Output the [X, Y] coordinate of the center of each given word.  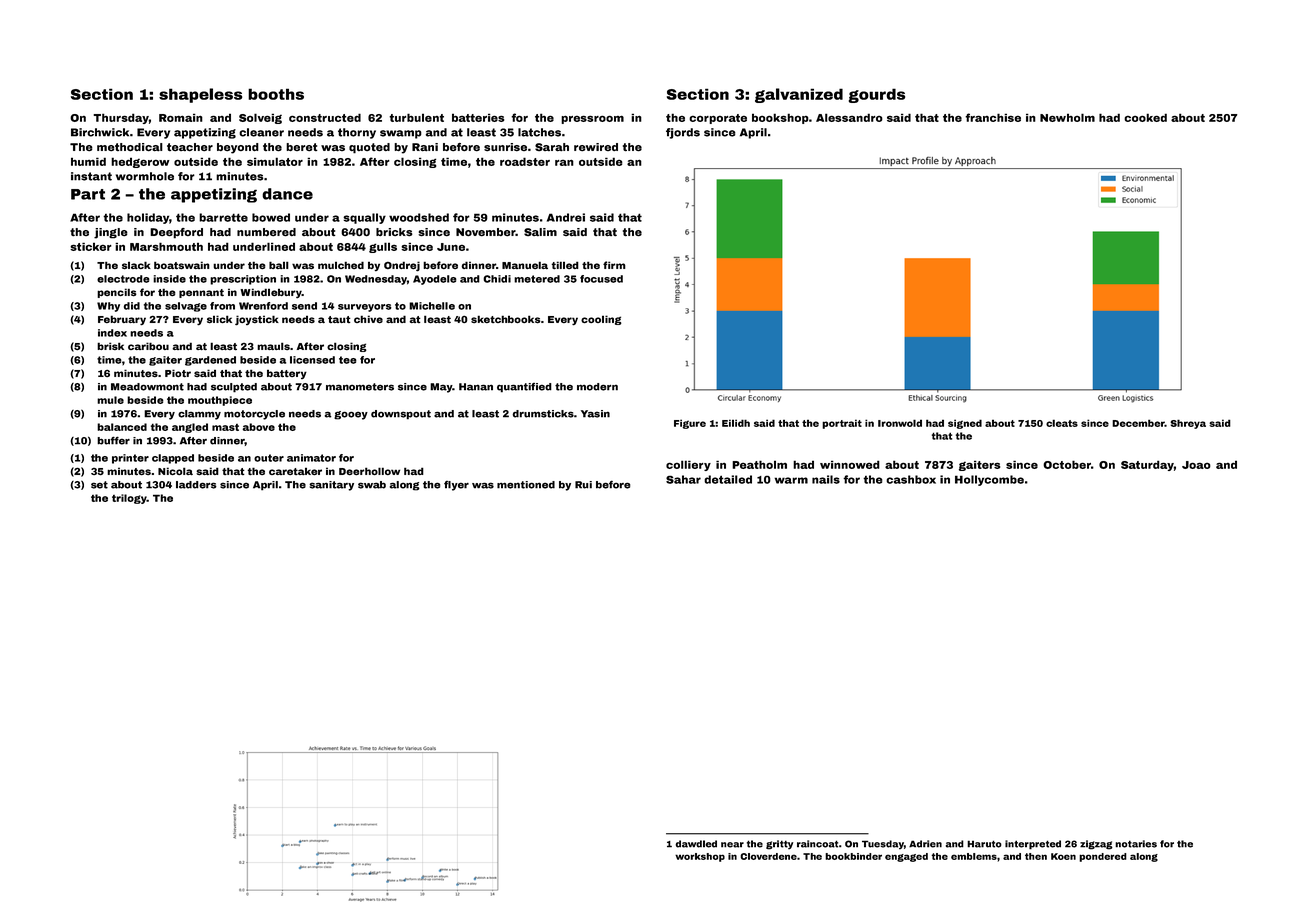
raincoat [817, 844]
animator [311, 458]
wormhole [145, 176]
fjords [683, 133]
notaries [1136, 844]
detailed [728, 479]
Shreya [1188, 424]
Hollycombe [989, 480]
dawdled [696, 844]
